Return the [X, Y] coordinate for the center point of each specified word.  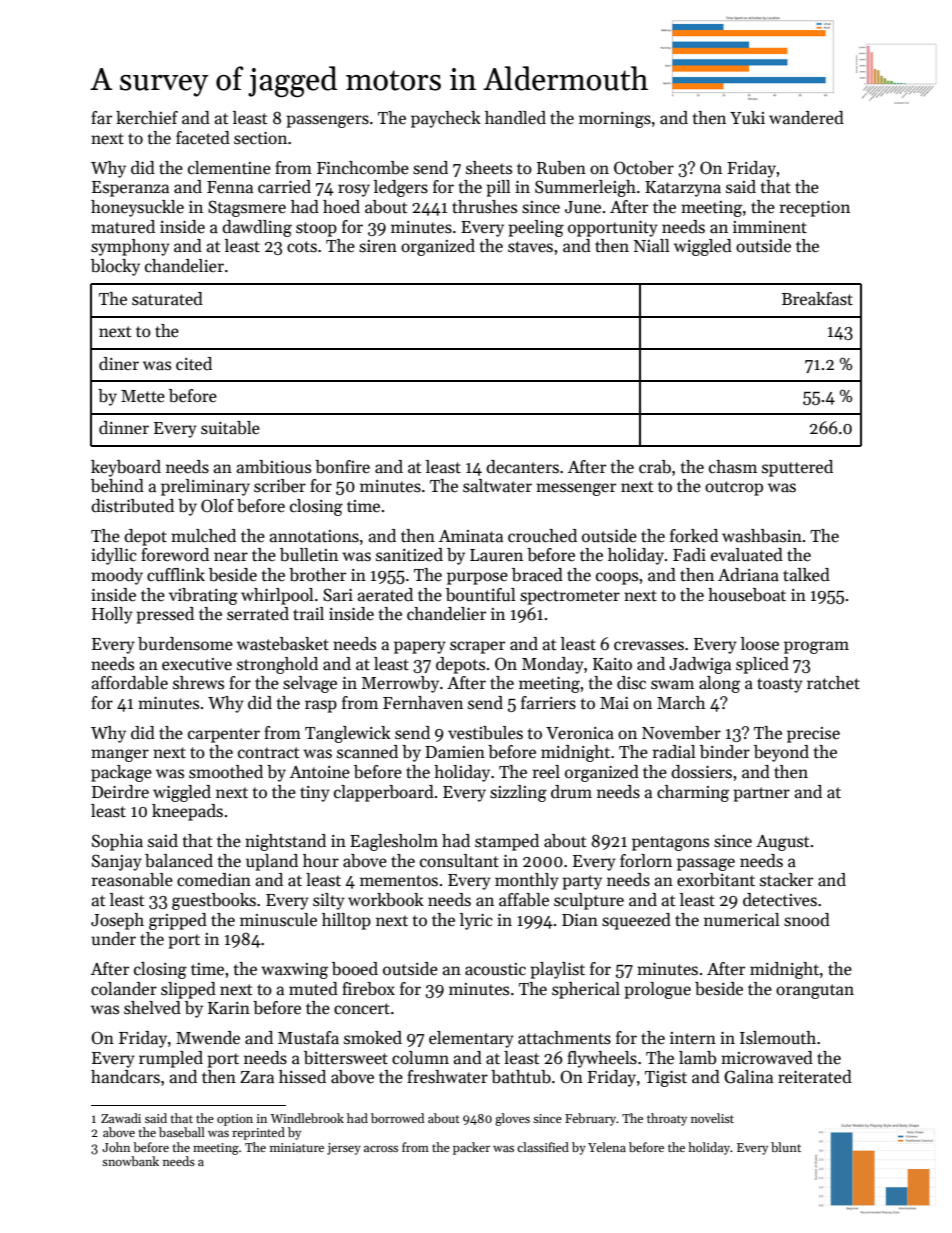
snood [807, 920]
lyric [476, 921]
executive [197, 664]
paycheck [446, 119]
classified [543, 1147]
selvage [310, 684]
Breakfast [817, 299]
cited [194, 364]
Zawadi [121, 1118]
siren [378, 246]
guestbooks [214, 901]
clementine [229, 168]
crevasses [649, 646]
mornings [615, 120]
